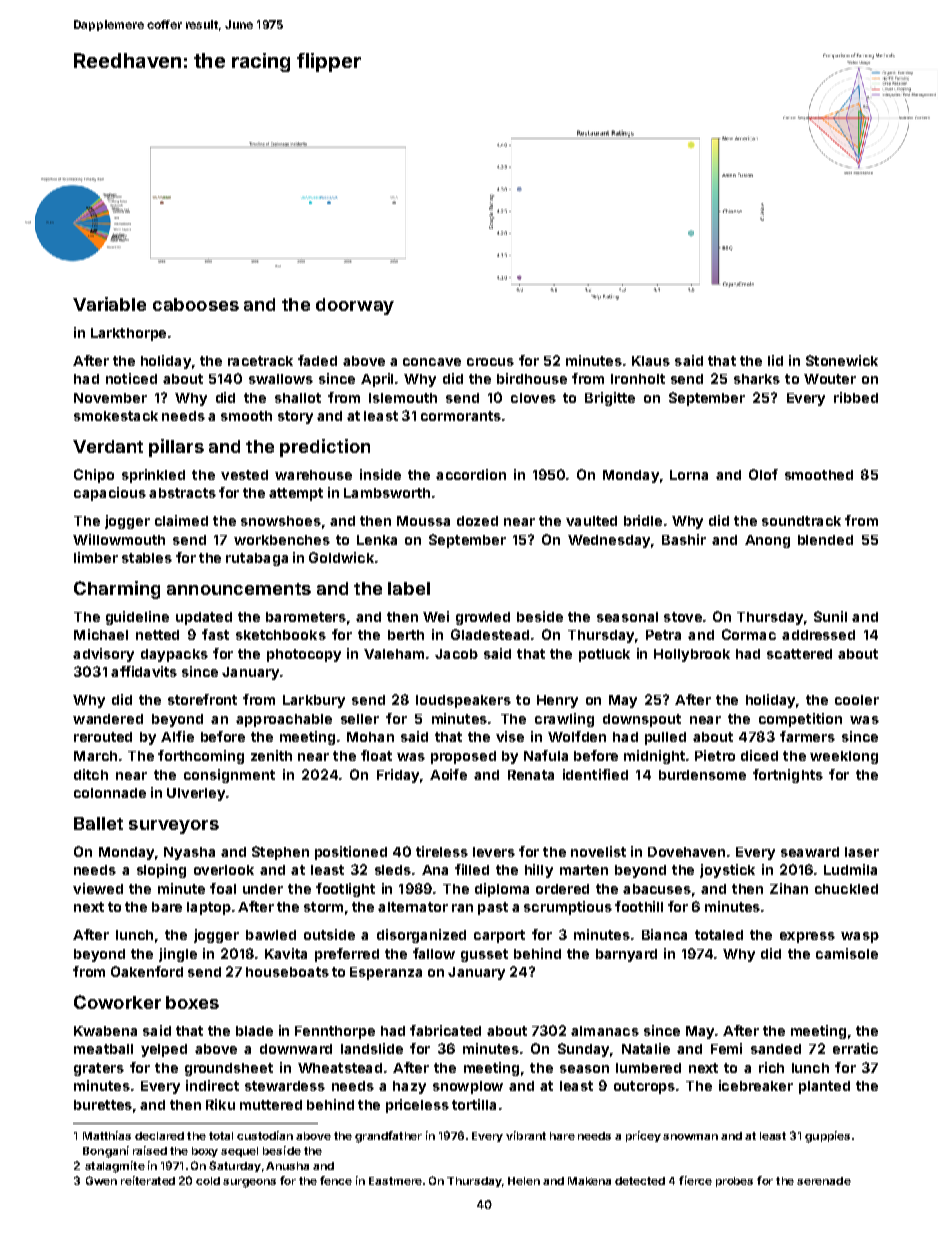 This screenshot has width=952, height=1233. I want to click on doorway, so click(355, 306).
